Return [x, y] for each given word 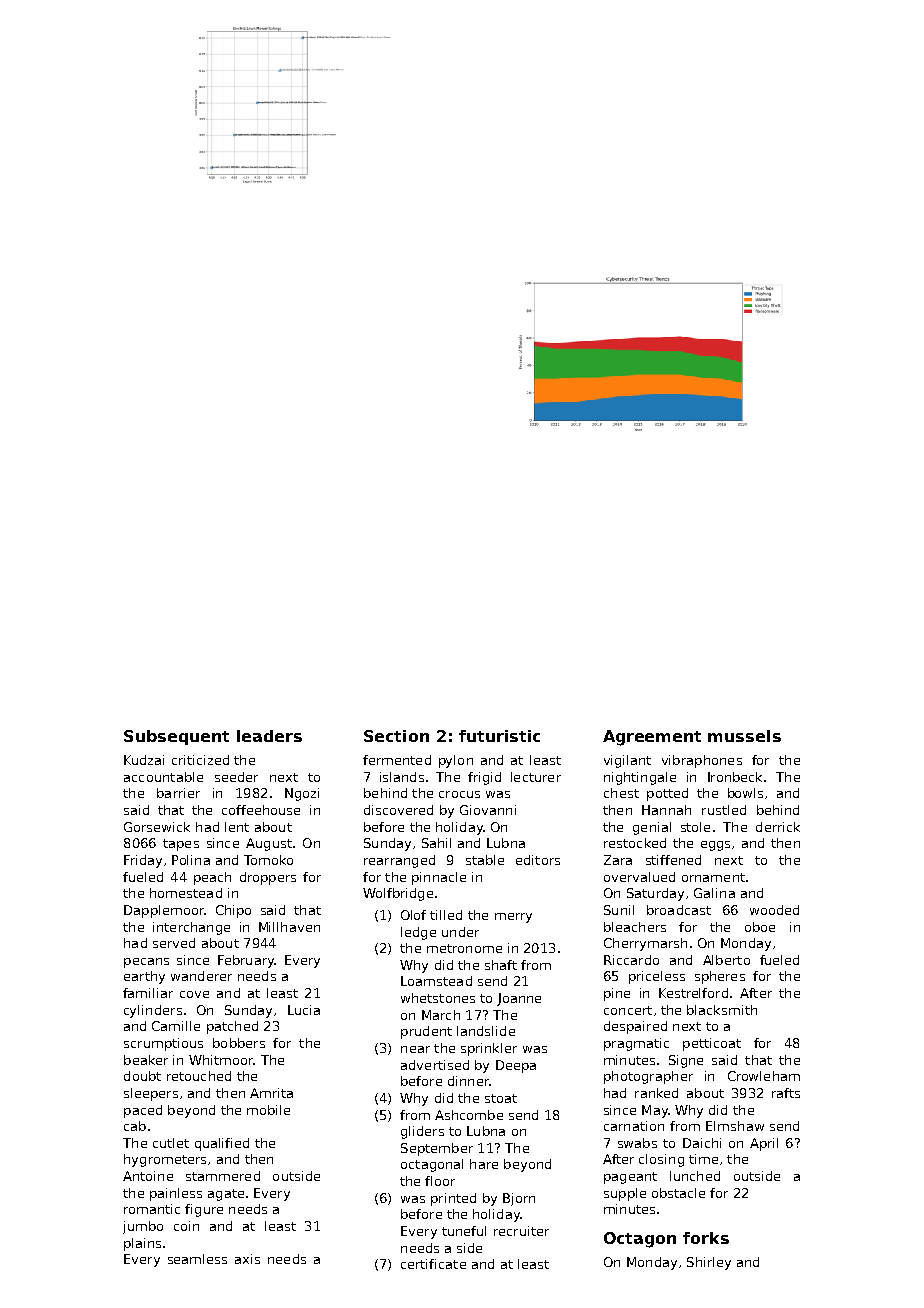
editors [538, 860]
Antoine [148, 1176]
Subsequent [176, 737]
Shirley [709, 1263]
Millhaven [289, 927]
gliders [422, 1132]
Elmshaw [735, 1126]
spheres [720, 977]
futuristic [499, 736]
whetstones [438, 998]
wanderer [201, 976]
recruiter [521, 1231]
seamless [197, 1259]
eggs [715, 846]
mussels [744, 736]
